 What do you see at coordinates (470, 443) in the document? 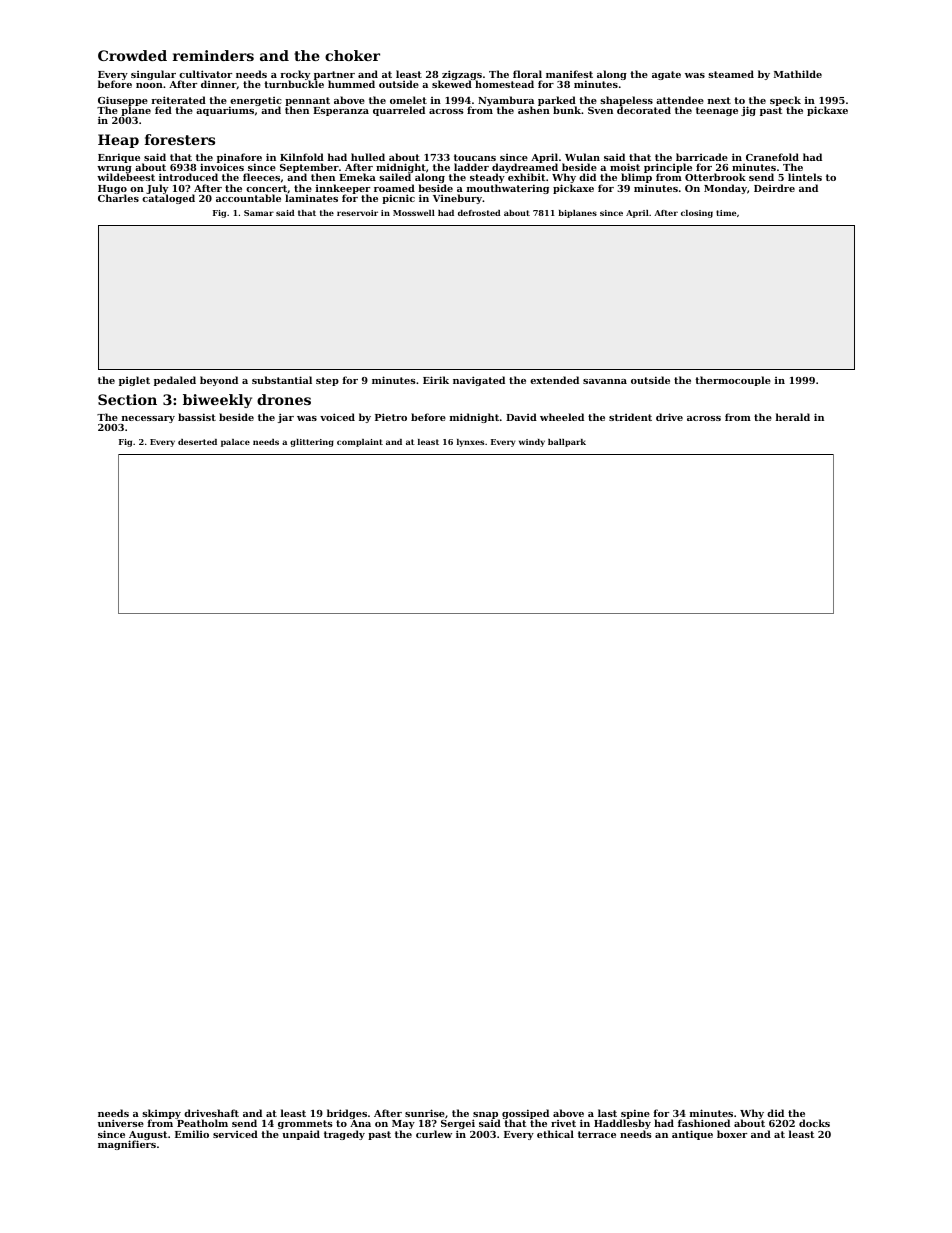
I see `lynxes` at bounding box center [470, 443].
